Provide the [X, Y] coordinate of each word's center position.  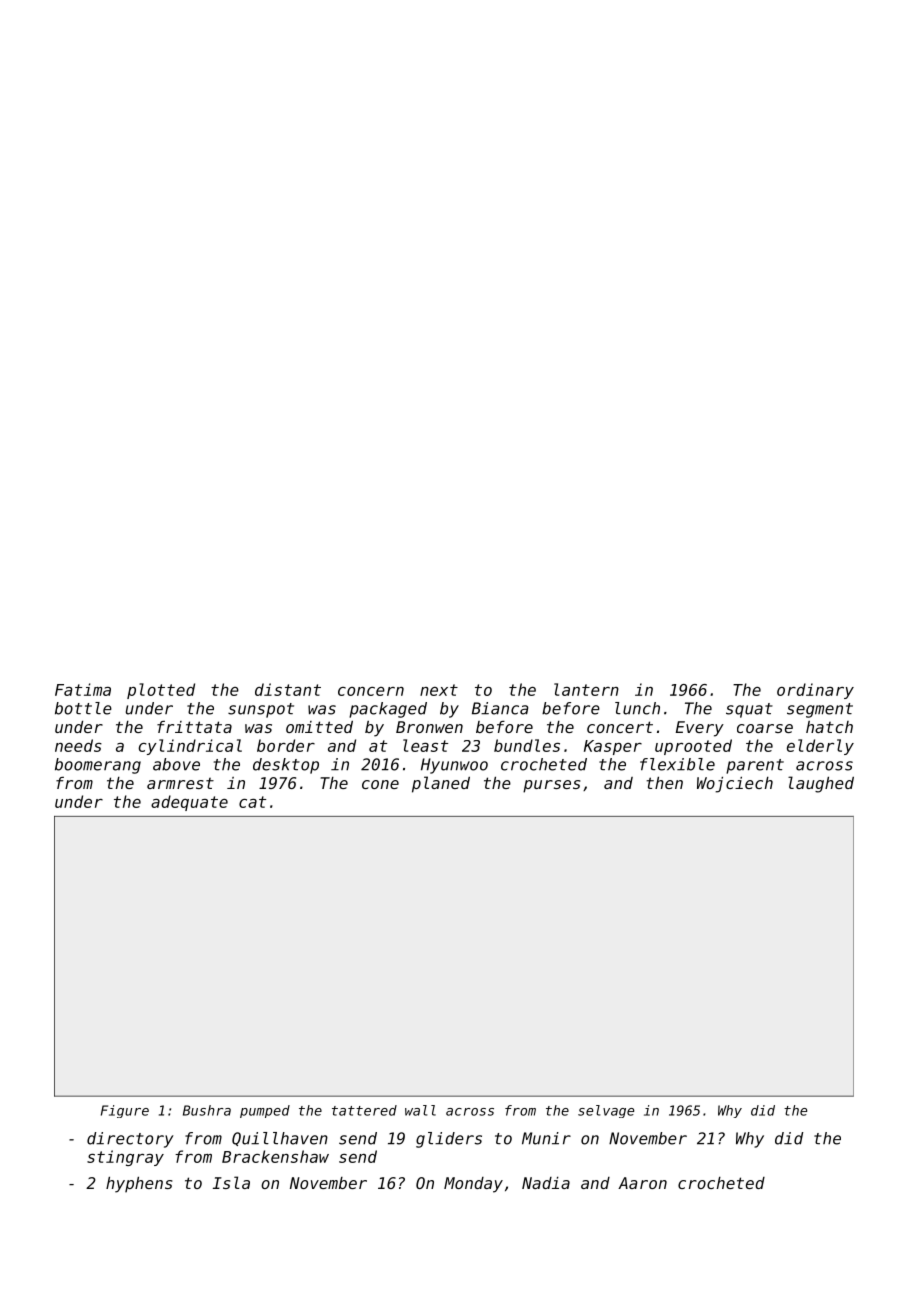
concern [371, 691]
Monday [473, 1185]
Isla [231, 1182]
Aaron [642, 1183]
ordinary [815, 691]
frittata [194, 727]
